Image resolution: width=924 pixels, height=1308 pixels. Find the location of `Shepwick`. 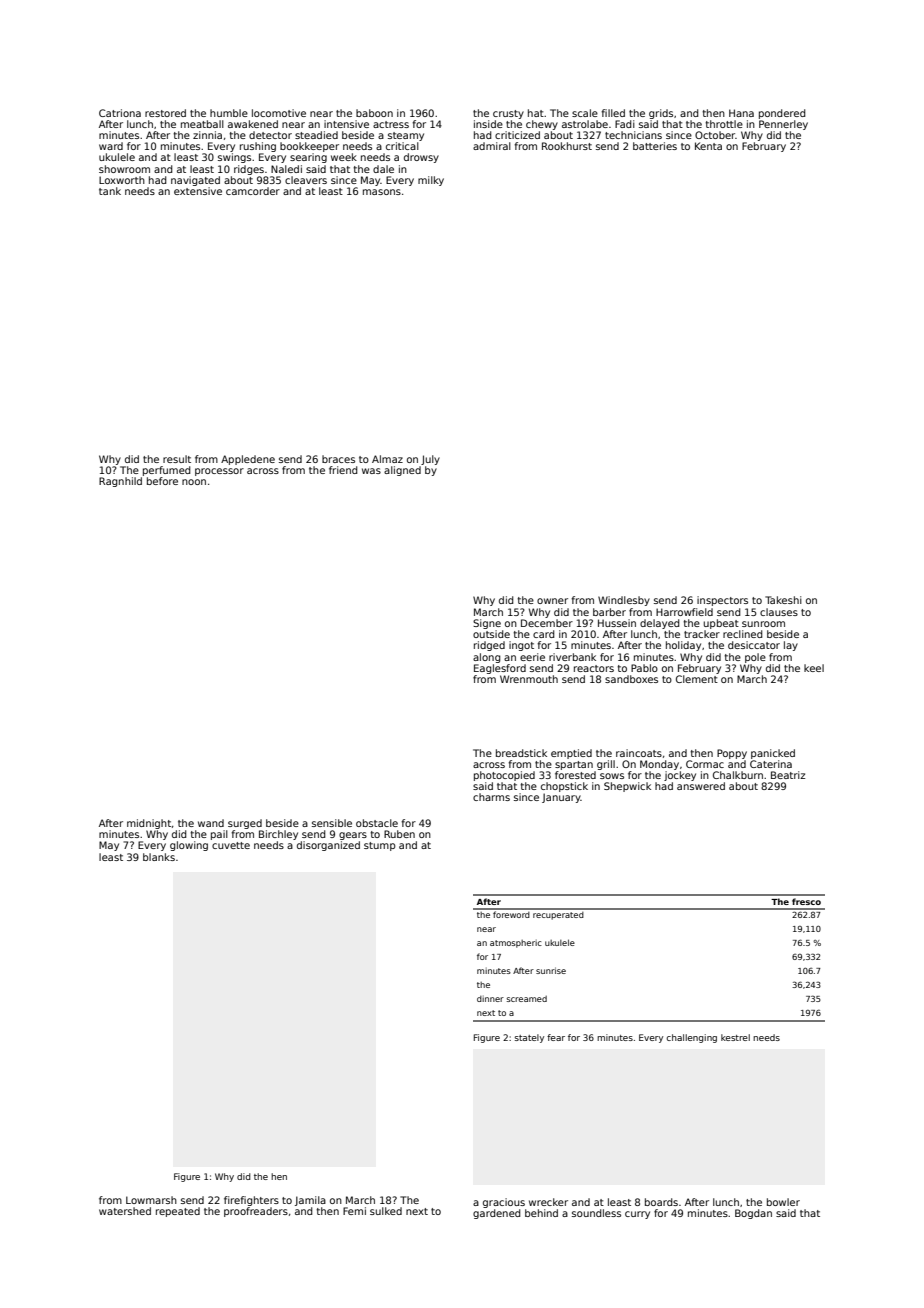

Shepwick is located at coordinates (627, 787).
